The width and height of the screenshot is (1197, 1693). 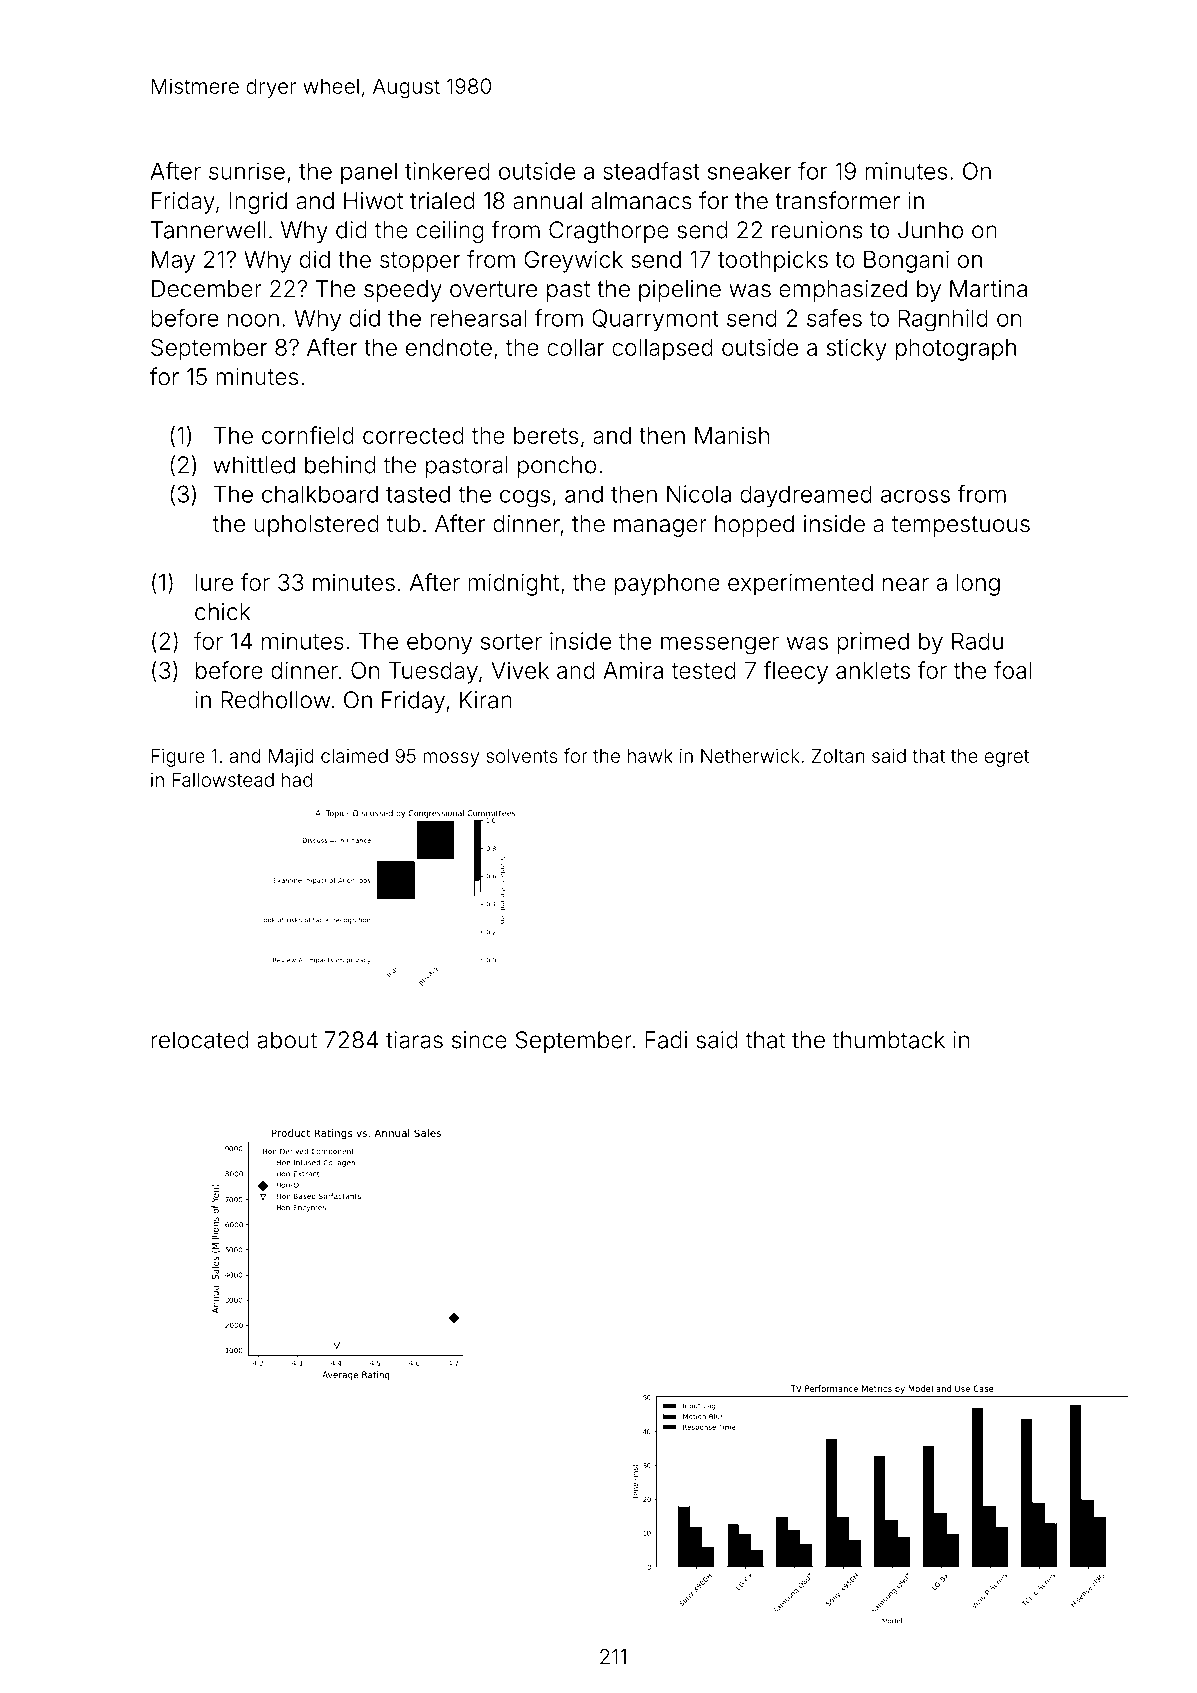 What do you see at coordinates (662, 350) in the screenshot?
I see `collapsed` at bounding box center [662, 350].
